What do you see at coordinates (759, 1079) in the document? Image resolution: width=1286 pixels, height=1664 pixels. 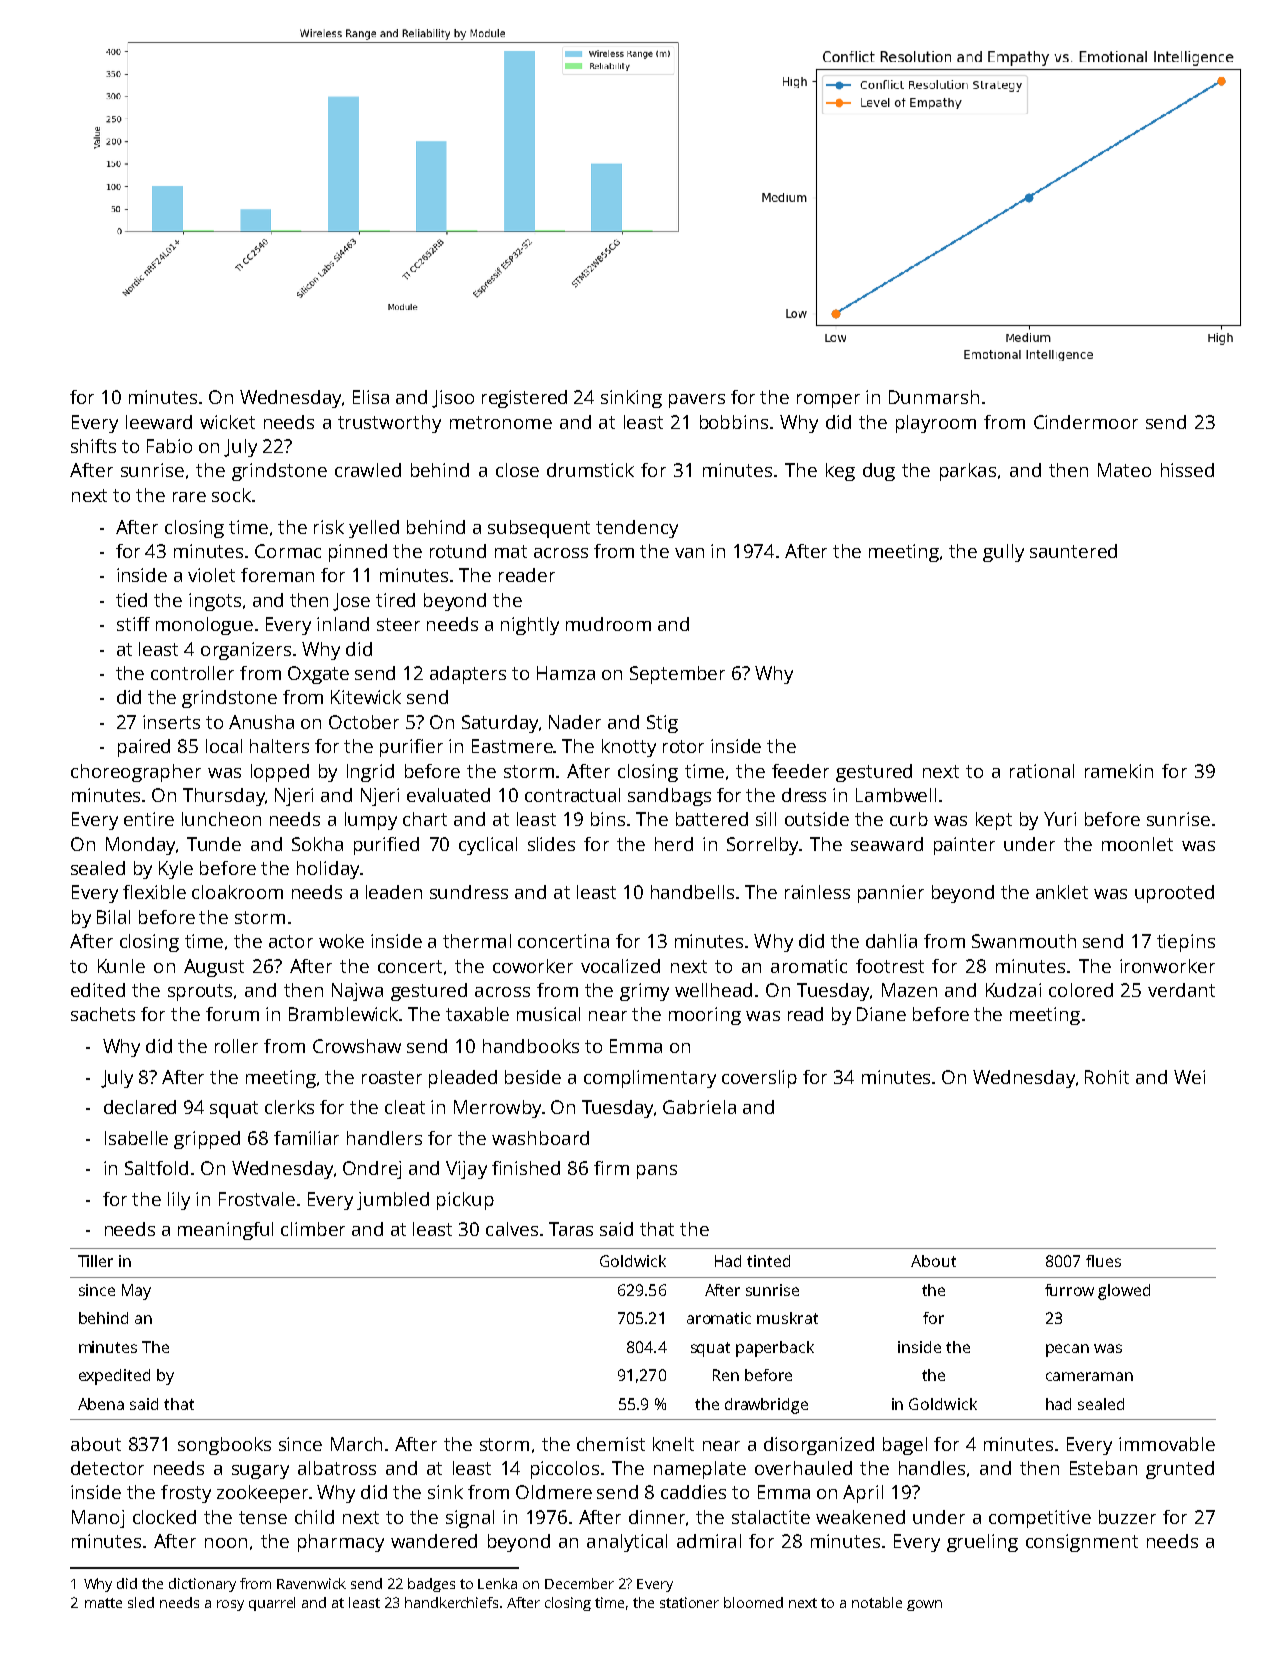 I see `coverslip` at bounding box center [759, 1079].
